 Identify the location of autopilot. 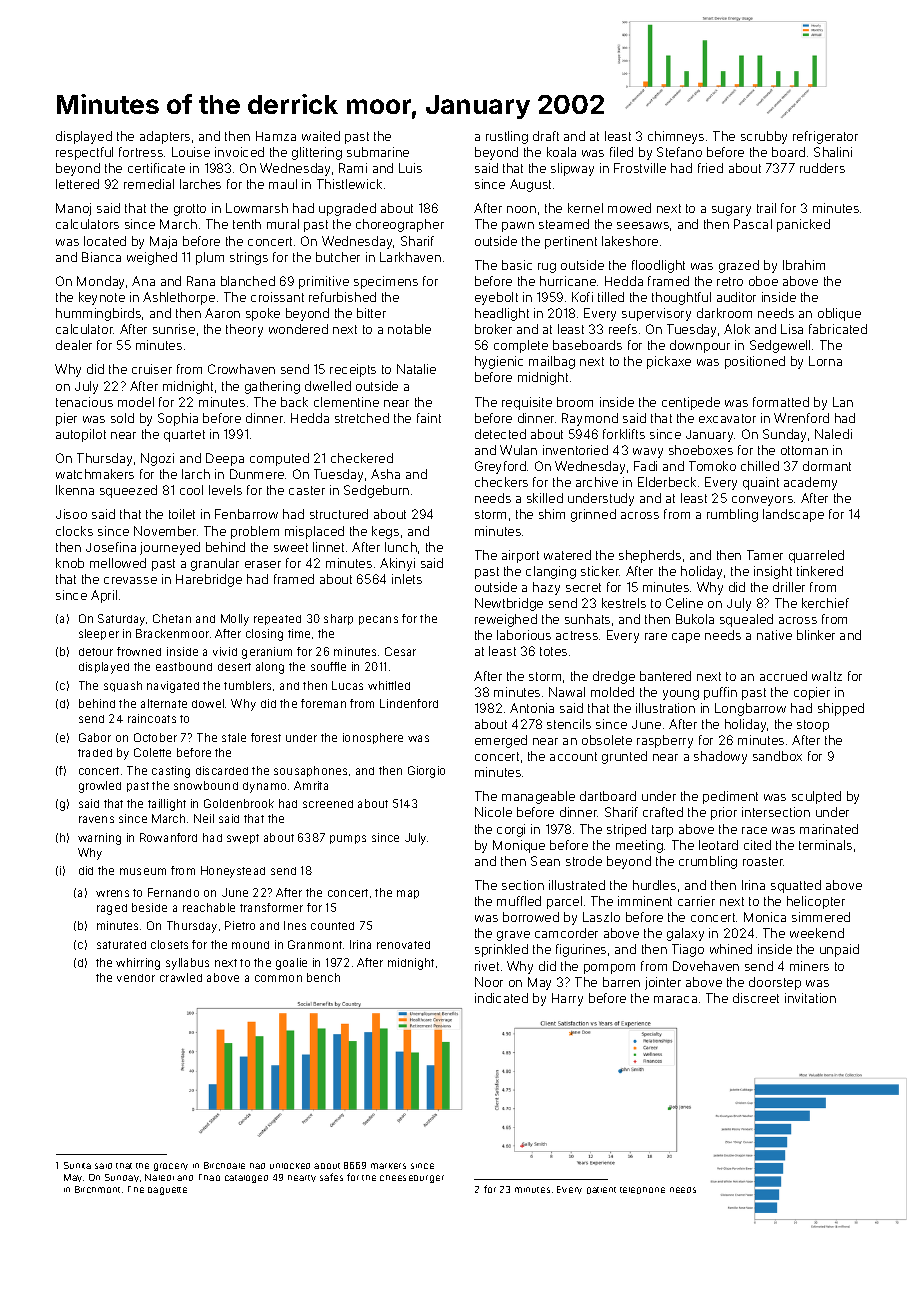
(81, 435).
